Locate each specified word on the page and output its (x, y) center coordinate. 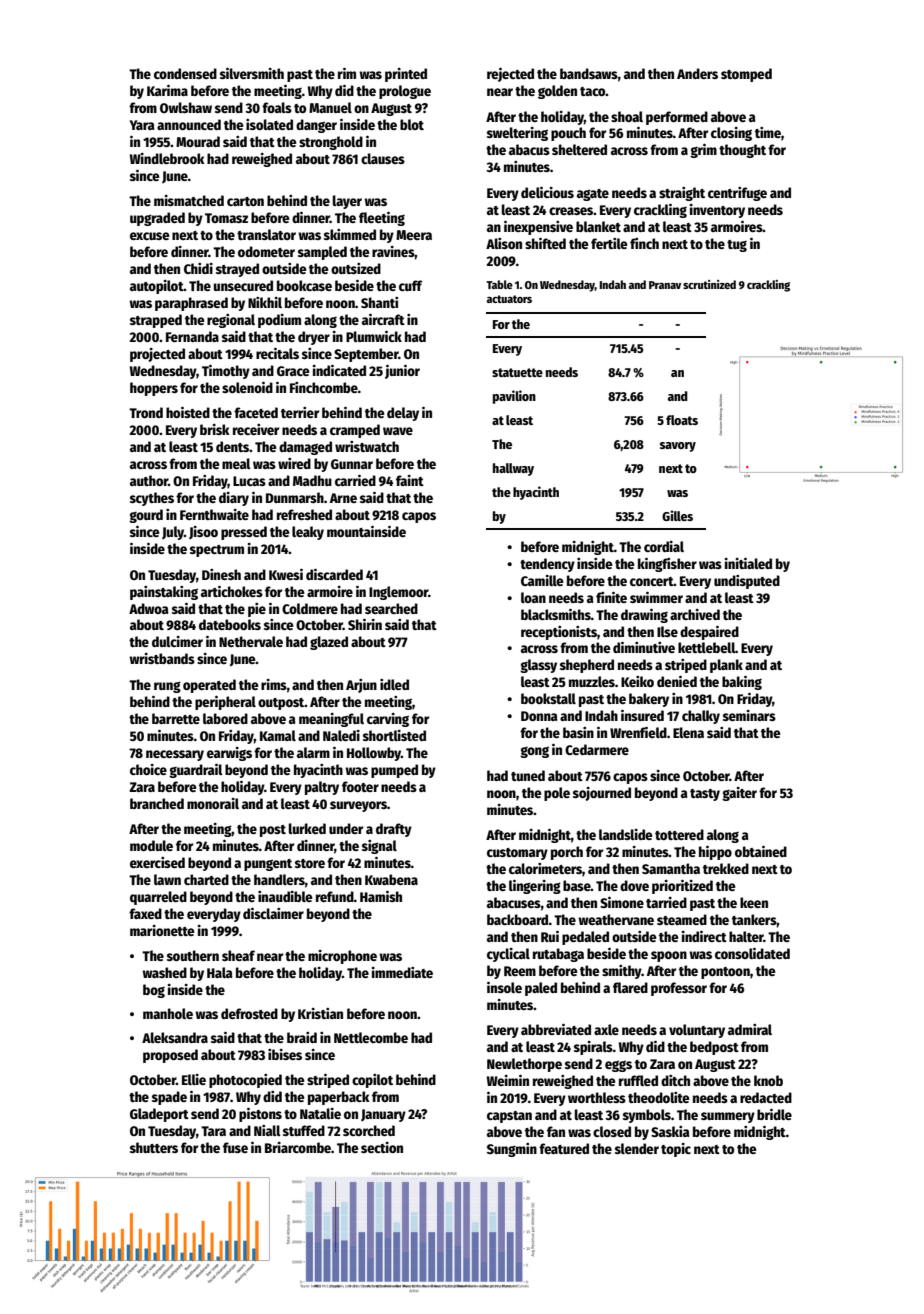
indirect (704, 936)
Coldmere (310, 608)
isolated (269, 124)
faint (410, 480)
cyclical (508, 955)
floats (682, 420)
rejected (510, 75)
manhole (168, 1013)
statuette (517, 372)
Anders (697, 73)
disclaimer (273, 913)
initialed (748, 563)
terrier (300, 412)
